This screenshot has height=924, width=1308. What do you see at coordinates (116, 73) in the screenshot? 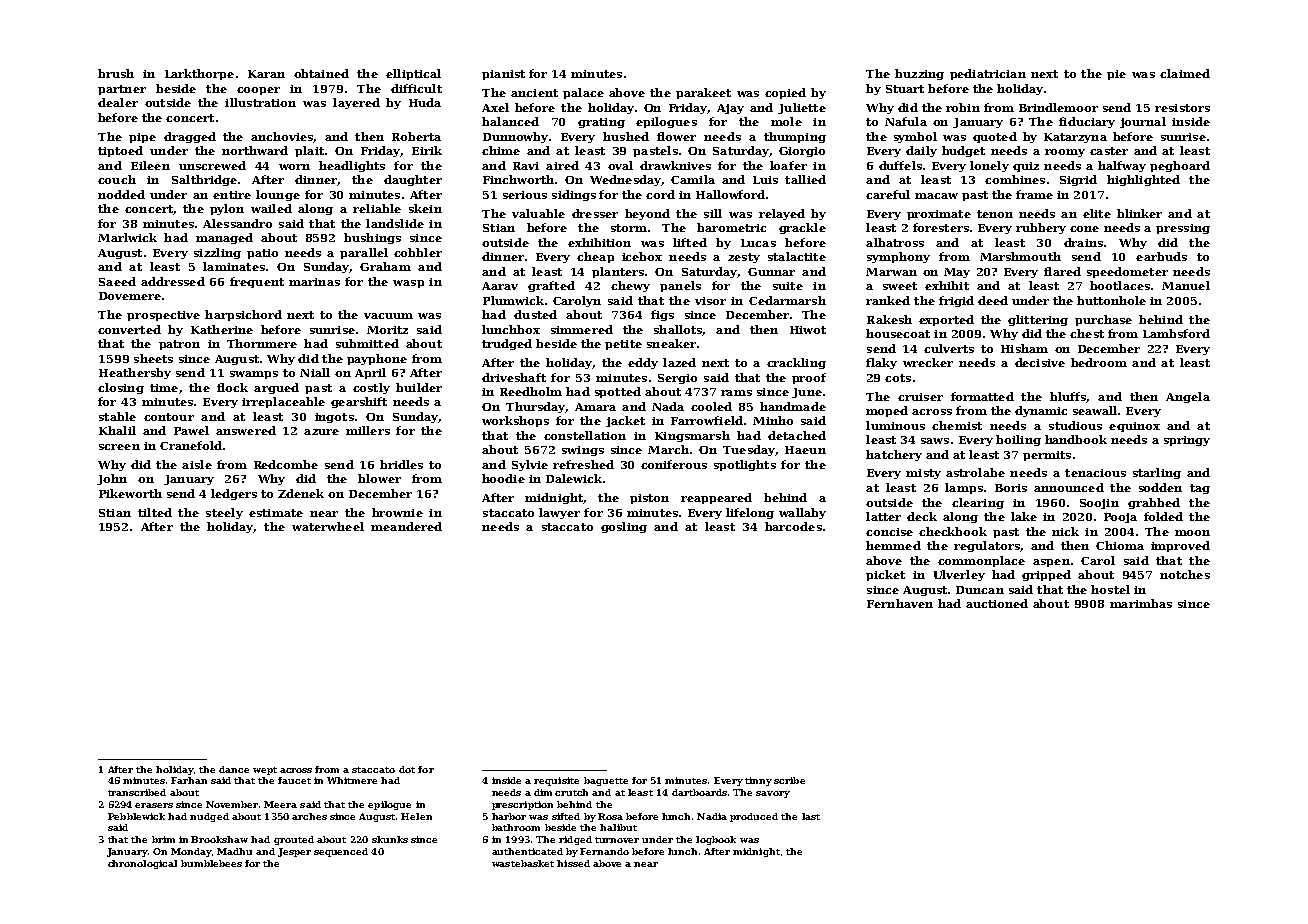
I see `brush` at bounding box center [116, 73].
